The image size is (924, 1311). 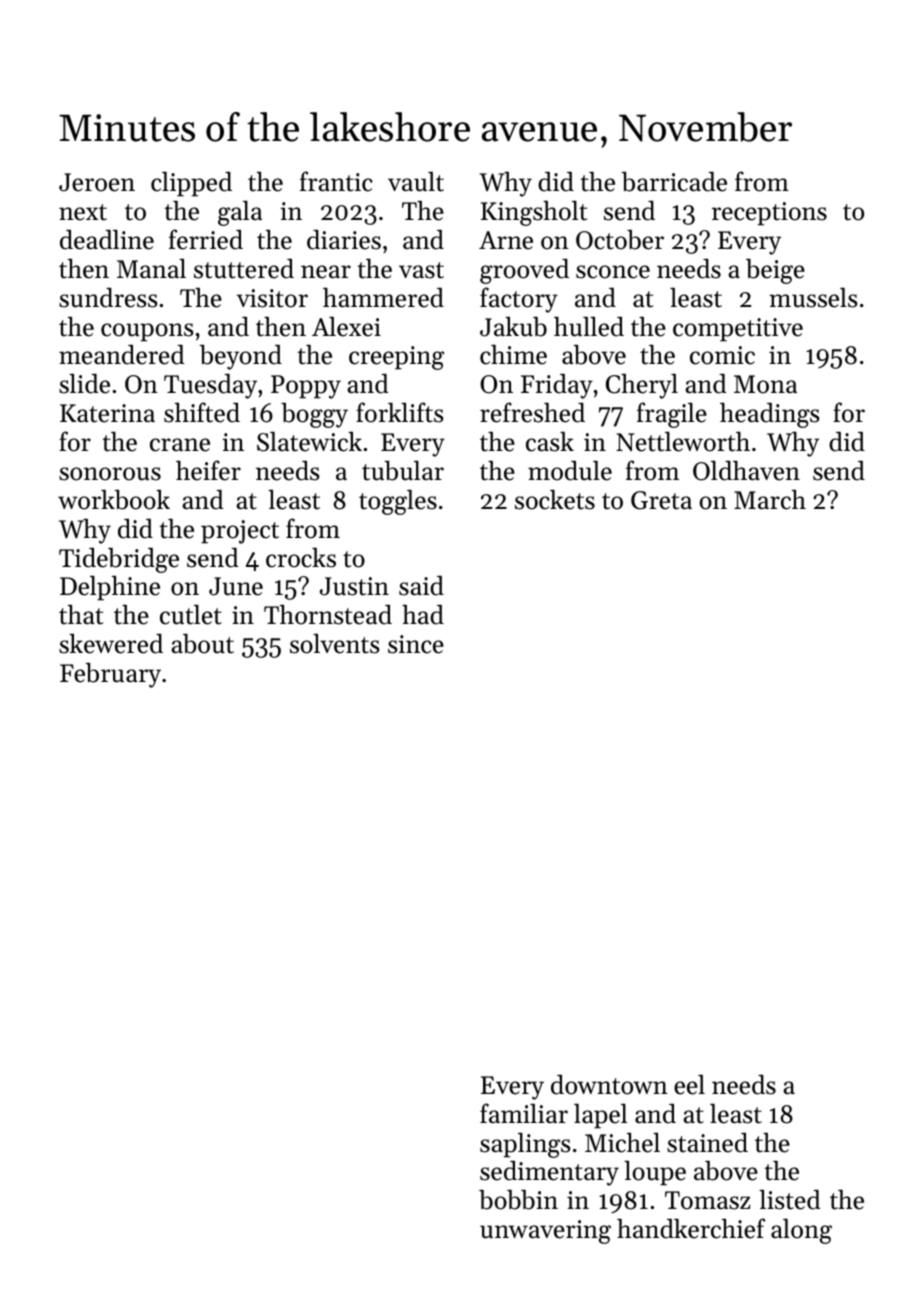 I want to click on diaries, so click(x=344, y=239).
